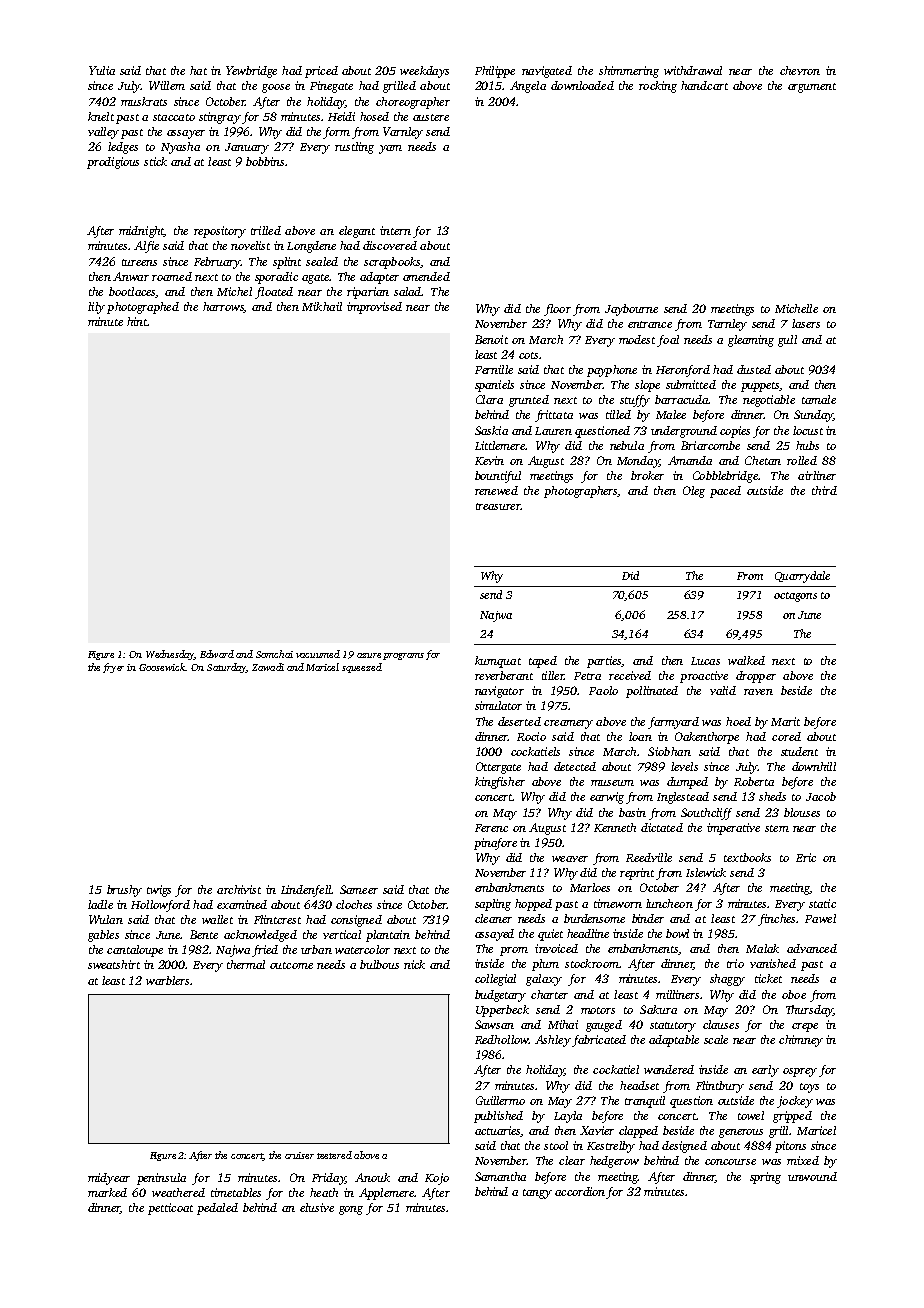  I want to click on prodigious, so click(113, 163).
